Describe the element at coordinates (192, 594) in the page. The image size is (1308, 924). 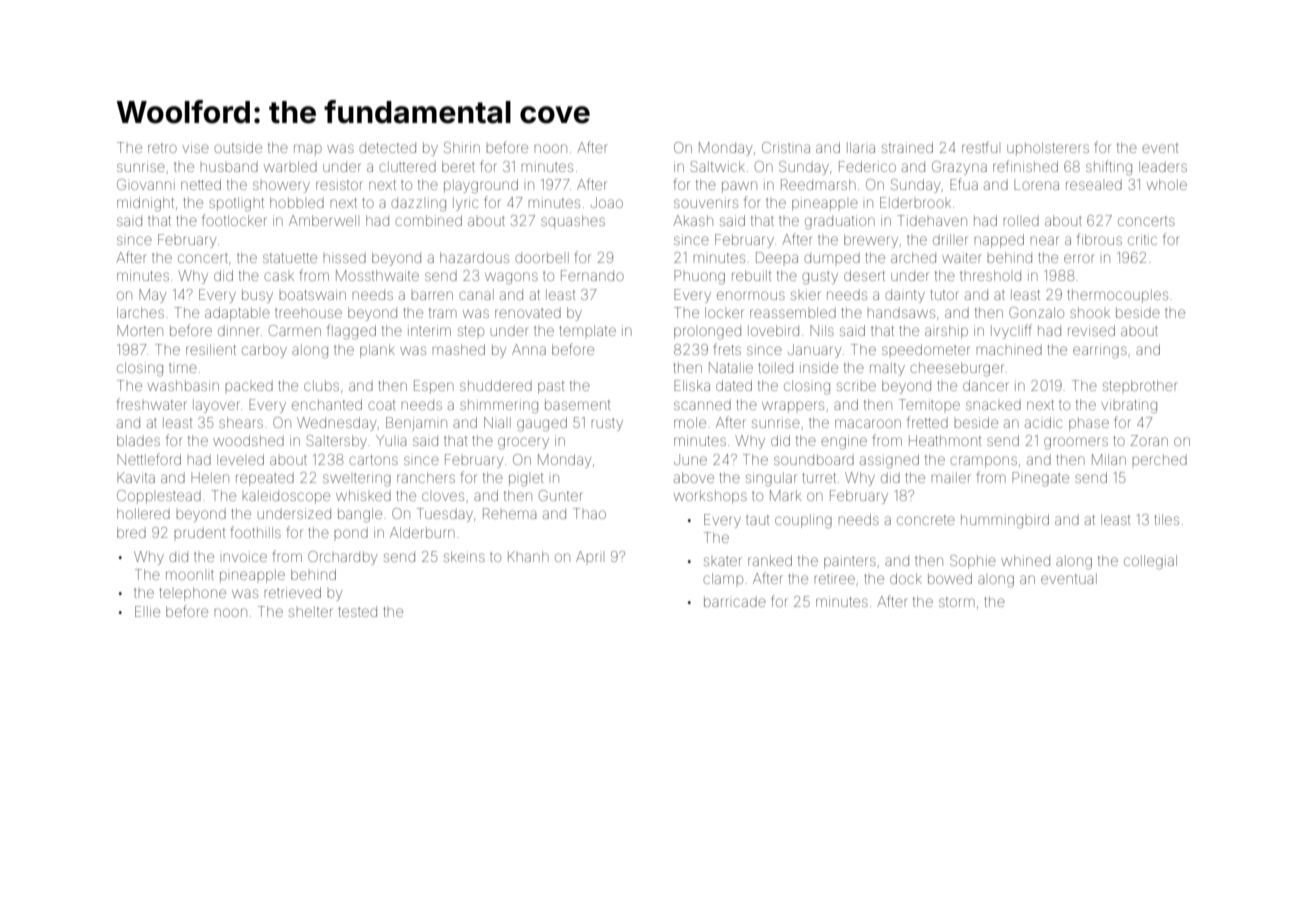
I see `telephone` at that location.
